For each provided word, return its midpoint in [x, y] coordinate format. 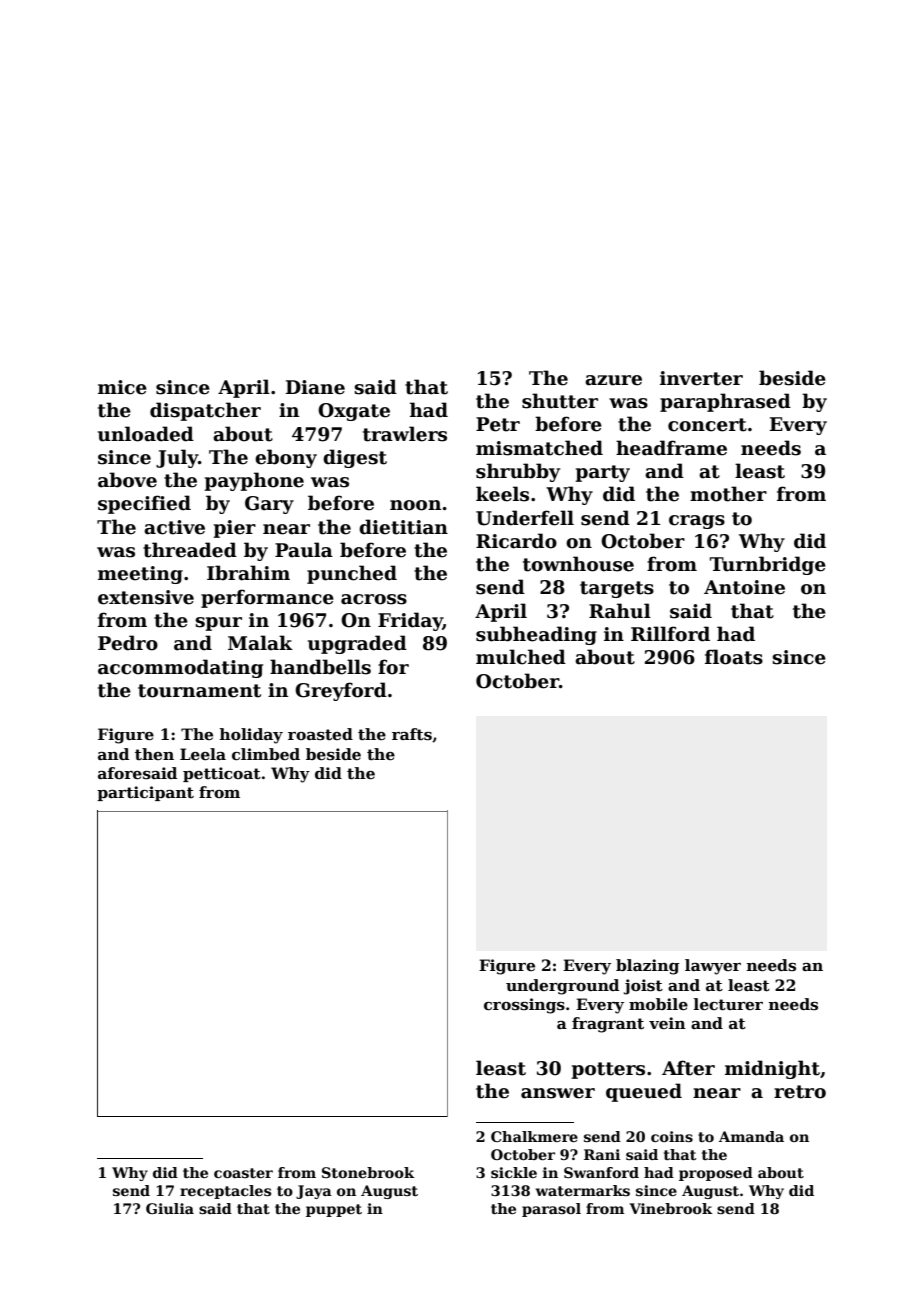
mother [728, 494]
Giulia [170, 1208]
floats [734, 657]
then [154, 754]
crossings [524, 1006]
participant [145, 793]
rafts [412, 734]
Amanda [751, 1136]
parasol [551, 1210]
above [127, 480]
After [688, 1068]
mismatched [539, 448]
